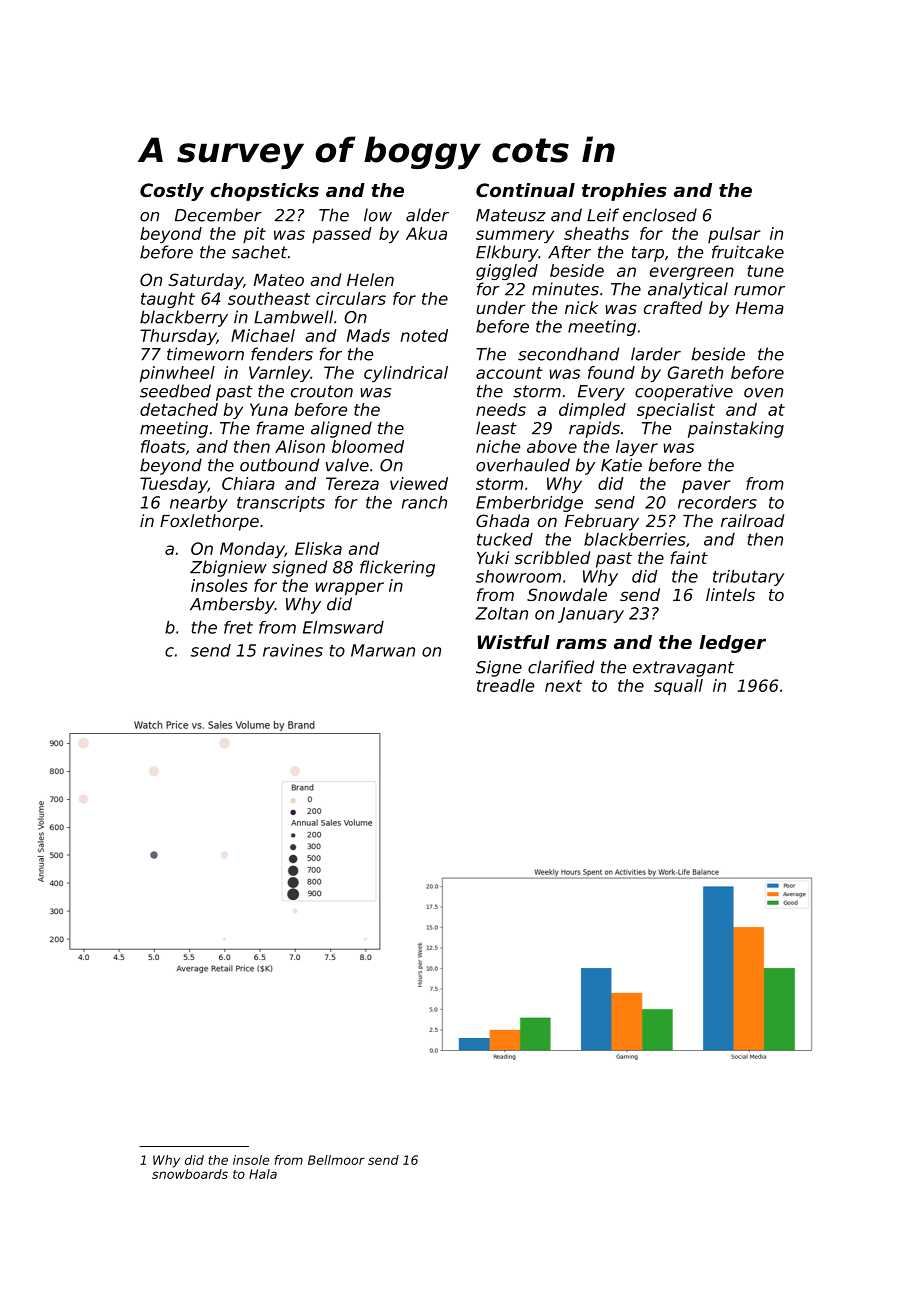  Describe the element at coordinates (561, 667) in the page. I see `clarified` at that location.
